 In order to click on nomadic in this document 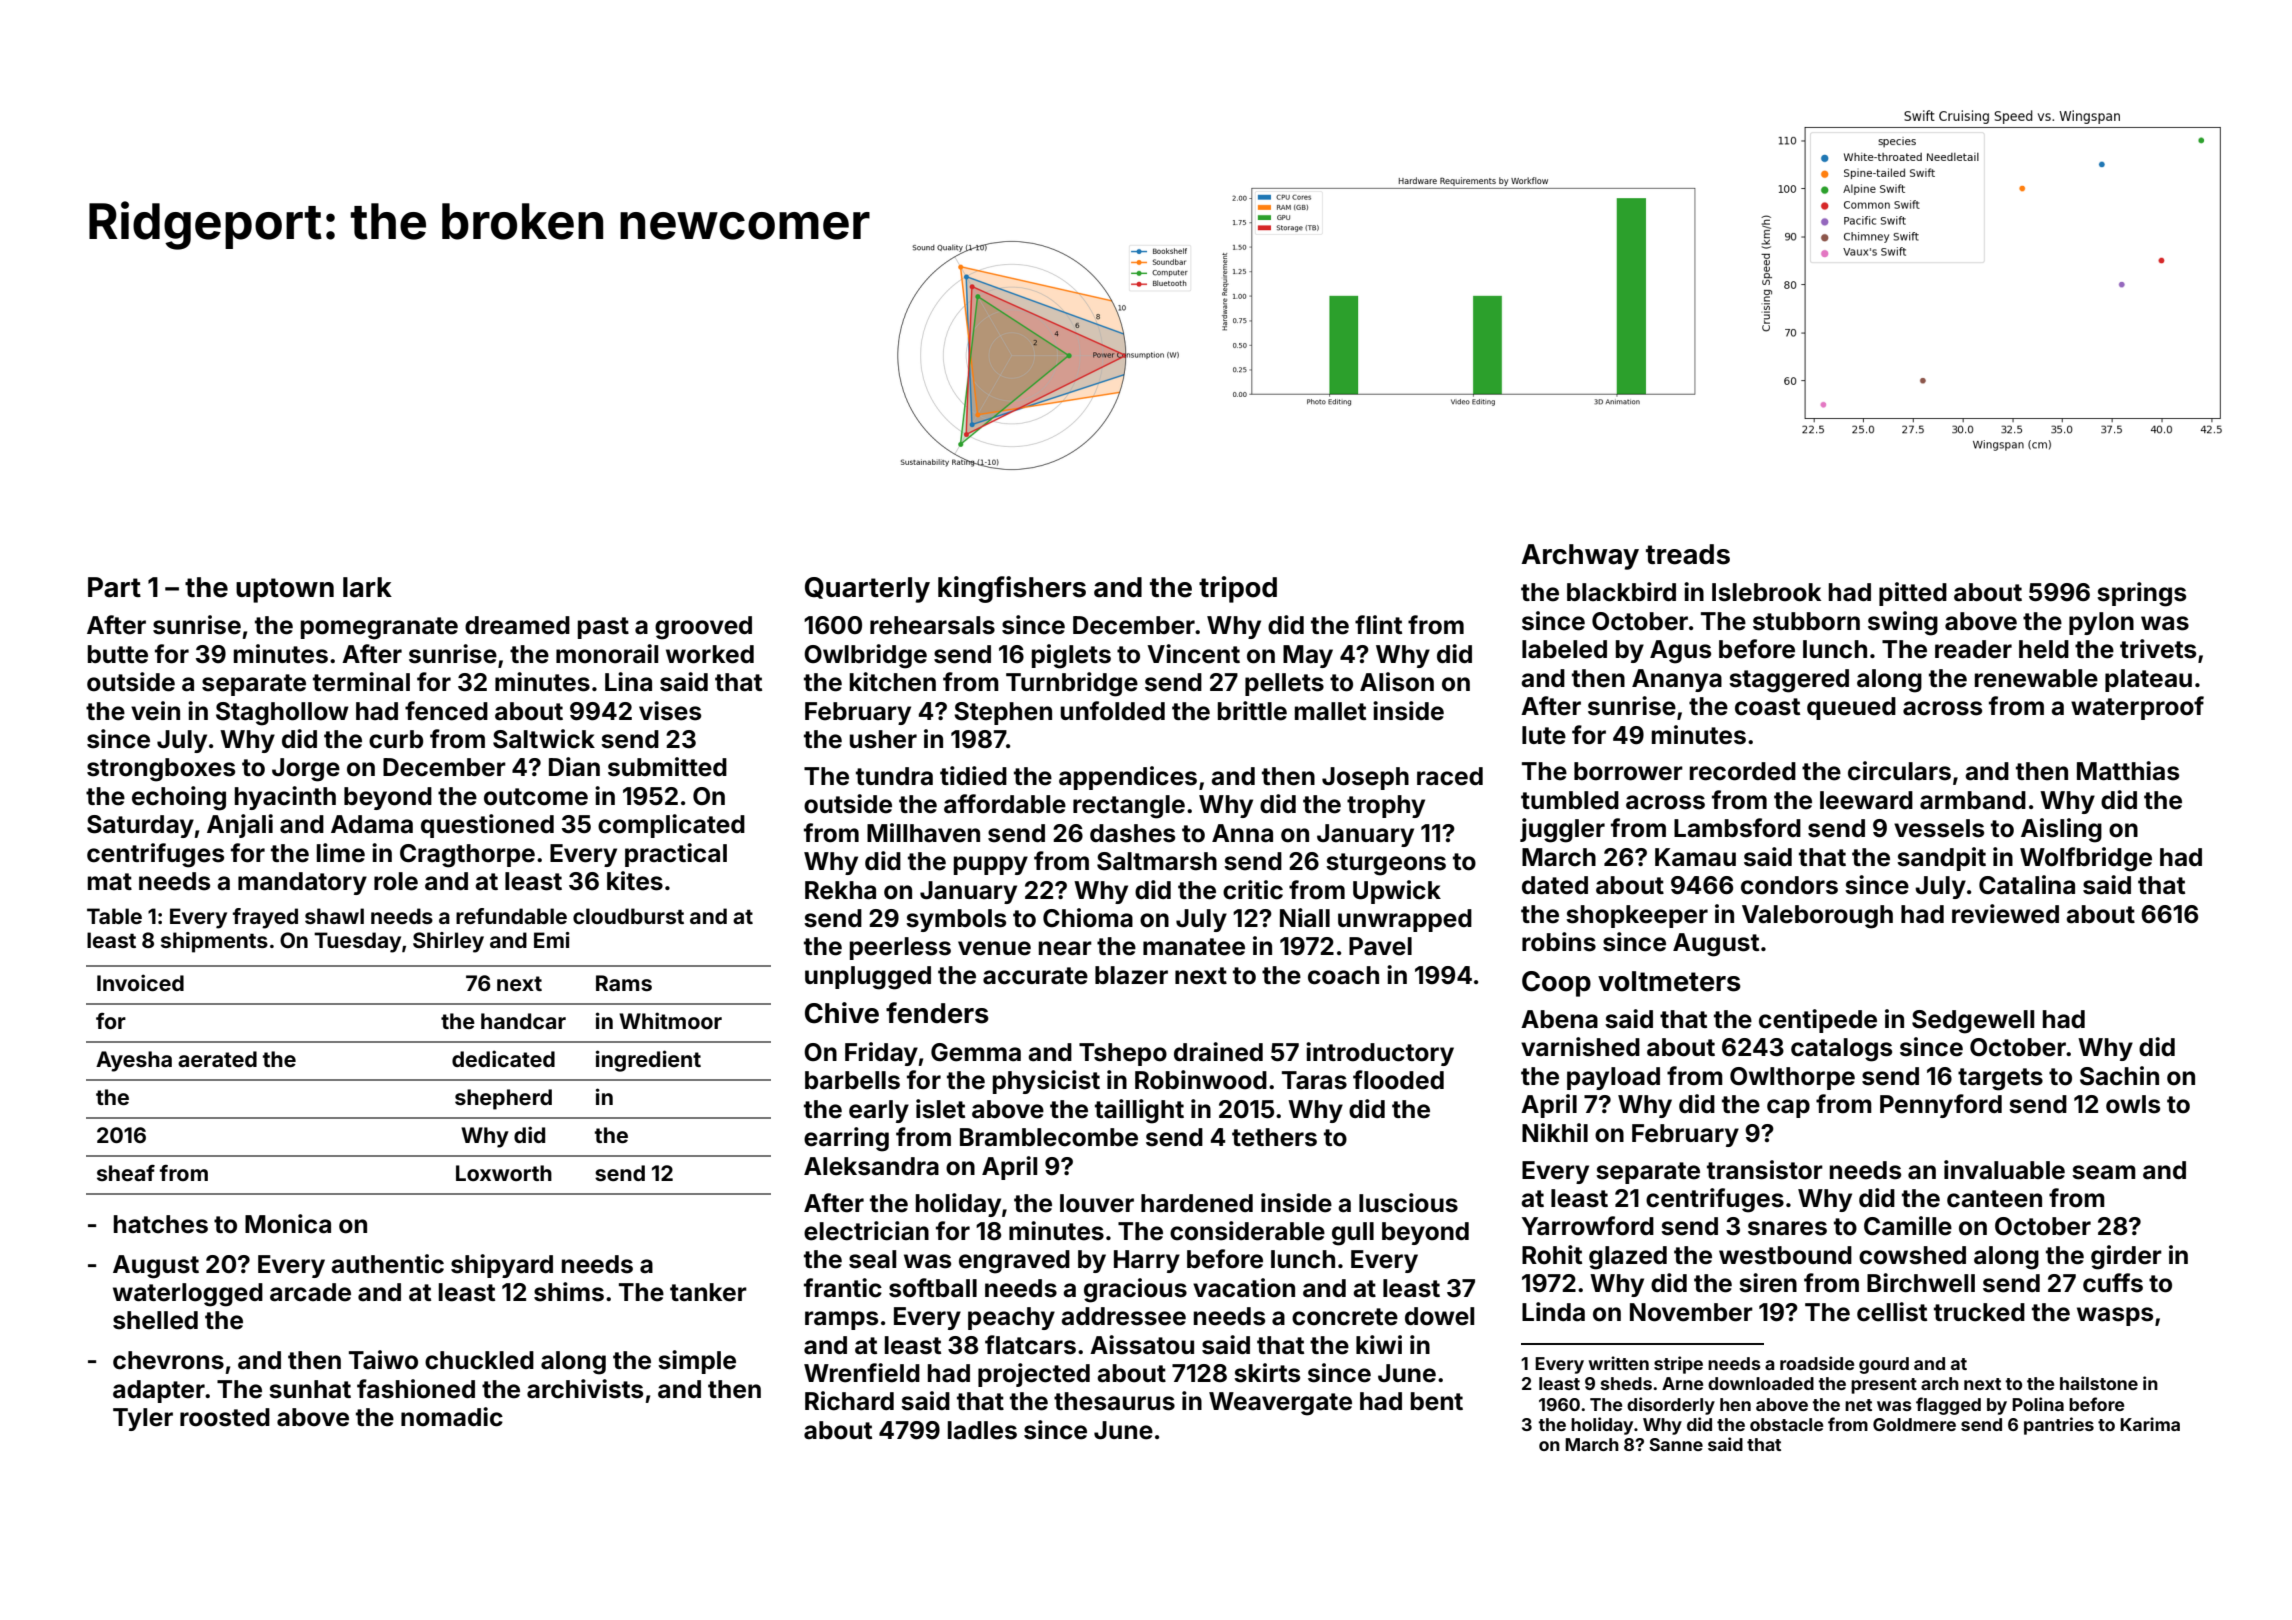, I will do `click(452, 1417)`.
